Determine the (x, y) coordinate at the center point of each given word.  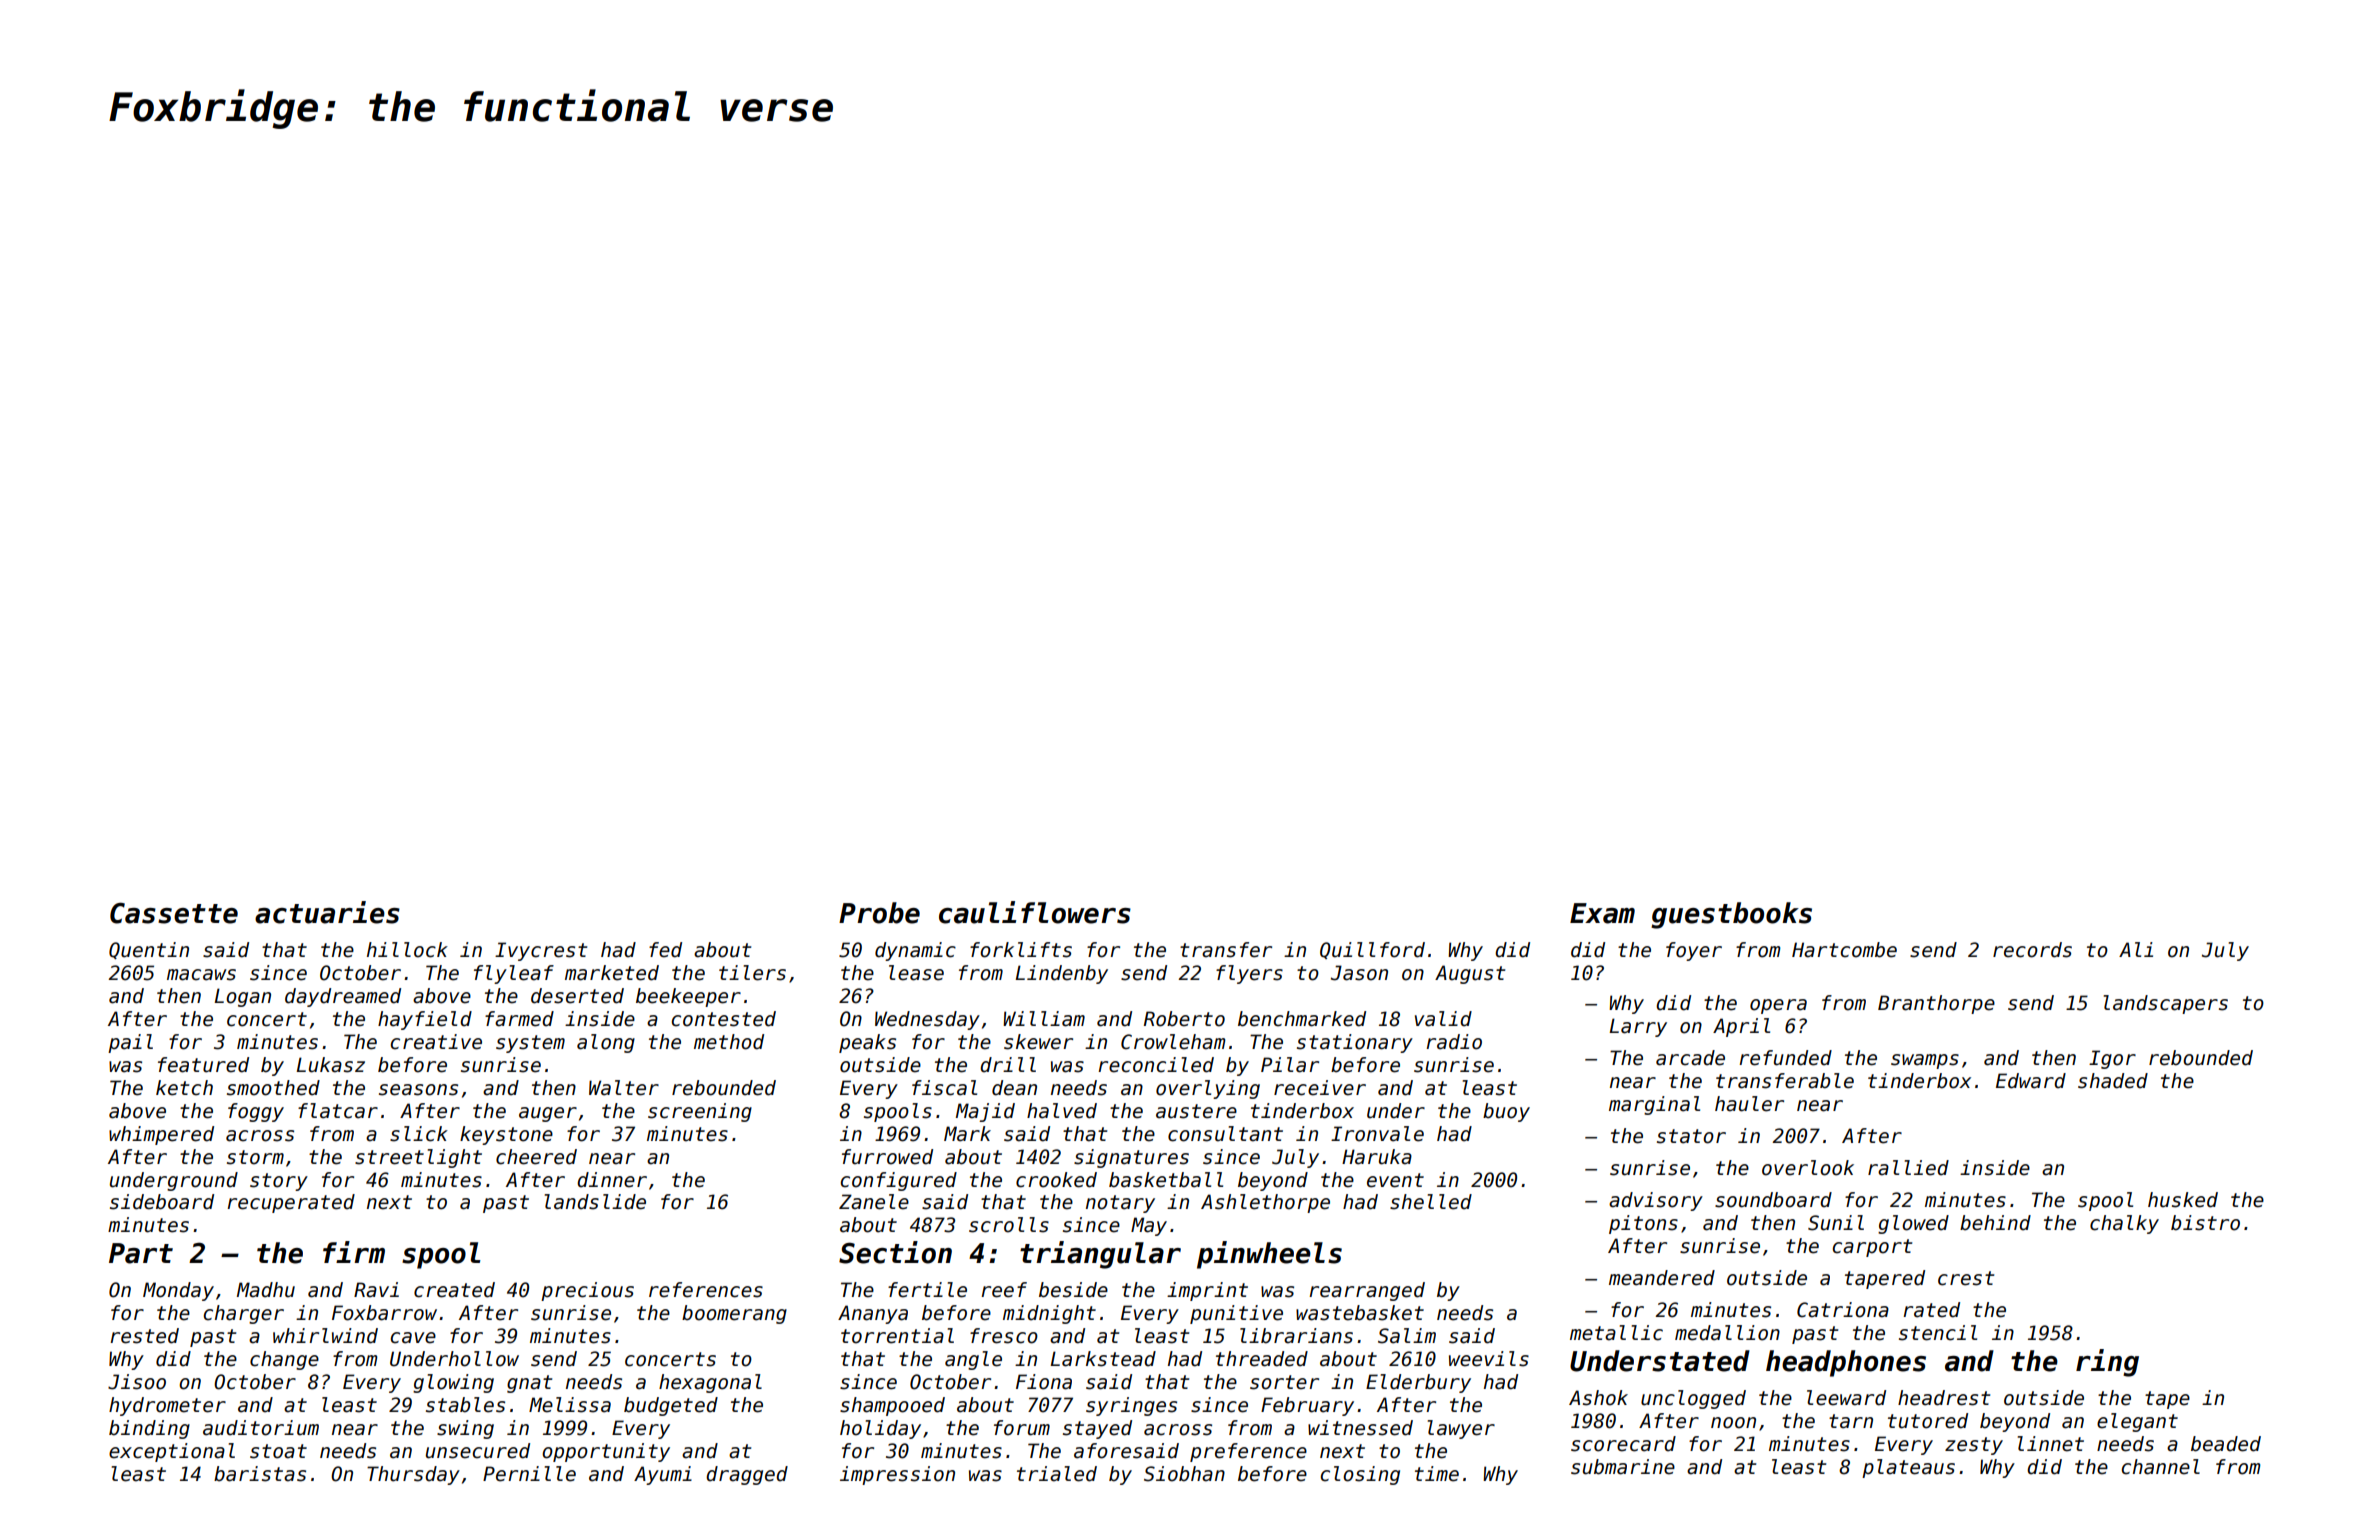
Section (895, 1252)
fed (665, 950)
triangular (1100, 1255)
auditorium (261, 1428)
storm (255, 1157)
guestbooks (1731, 915)
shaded (2113, 1081)
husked (2183, 1200)
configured (899, 1181)
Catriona (1843, 1310)
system (530, 1044)
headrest (1944, 1398)
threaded (1262, 1359)
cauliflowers (1035, 912)
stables (465, 1405)
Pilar (1290, 1065)
